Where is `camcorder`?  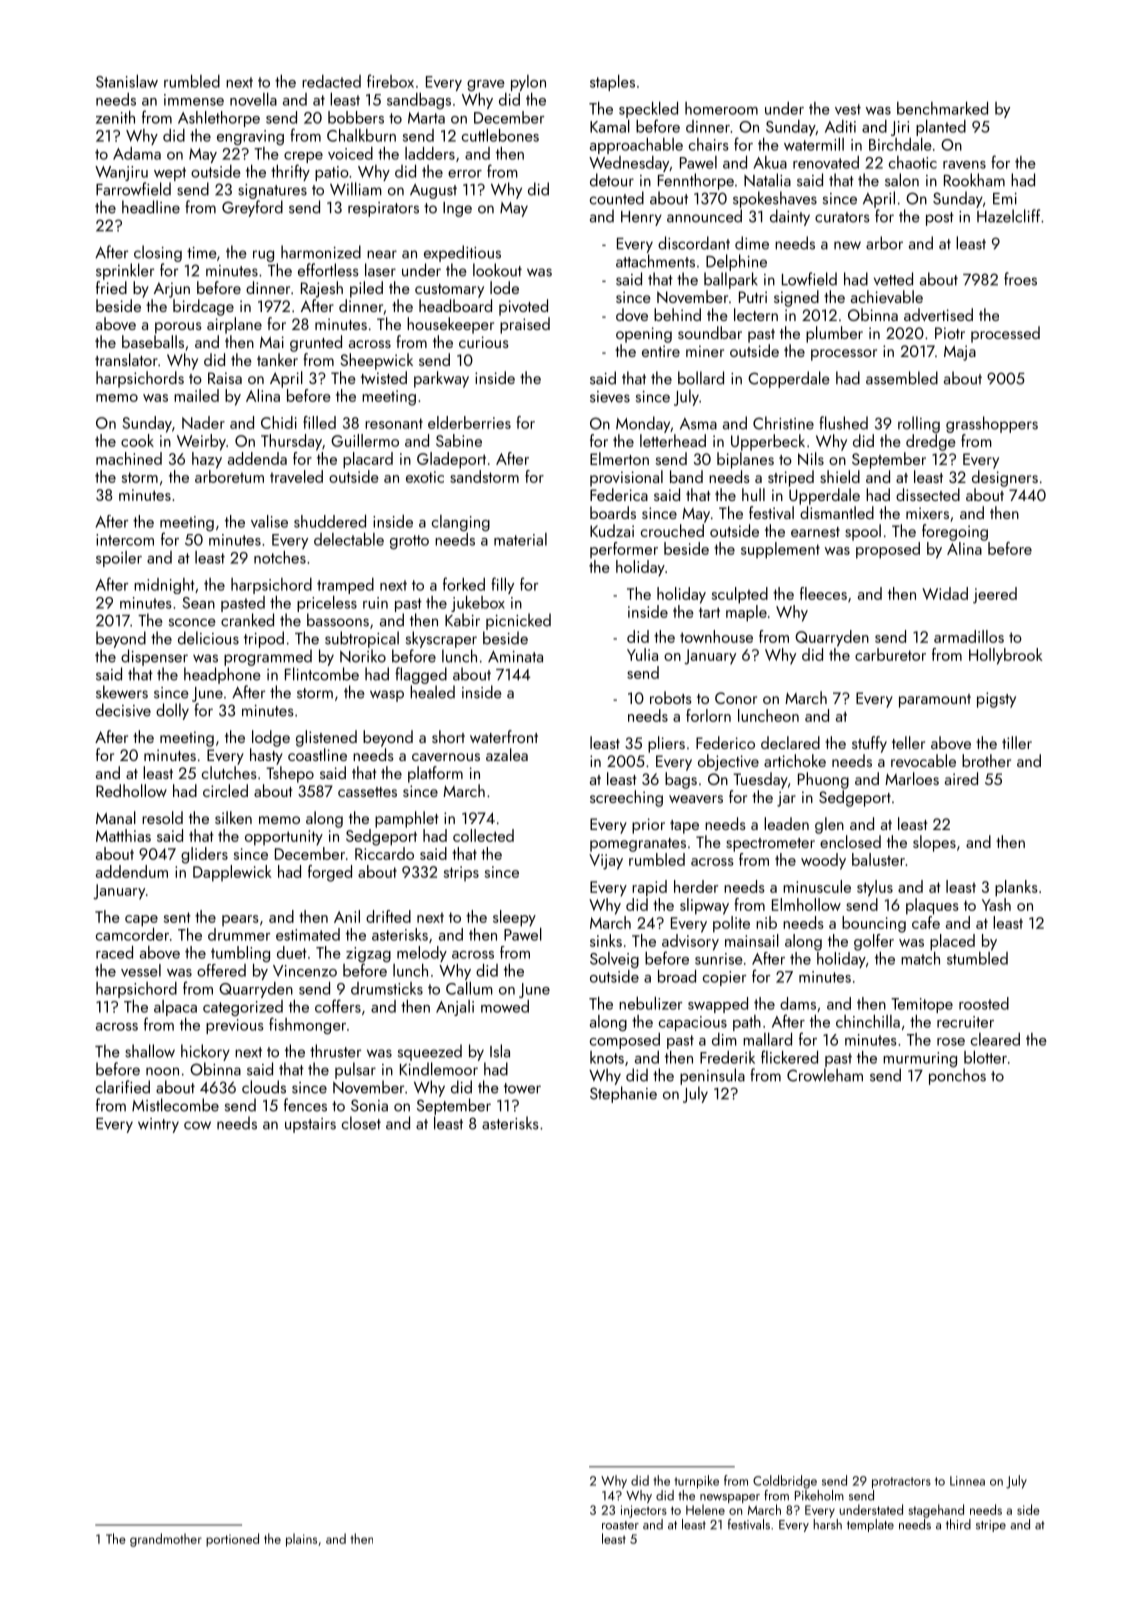
camcorder is located at coordinates (132, 934).
